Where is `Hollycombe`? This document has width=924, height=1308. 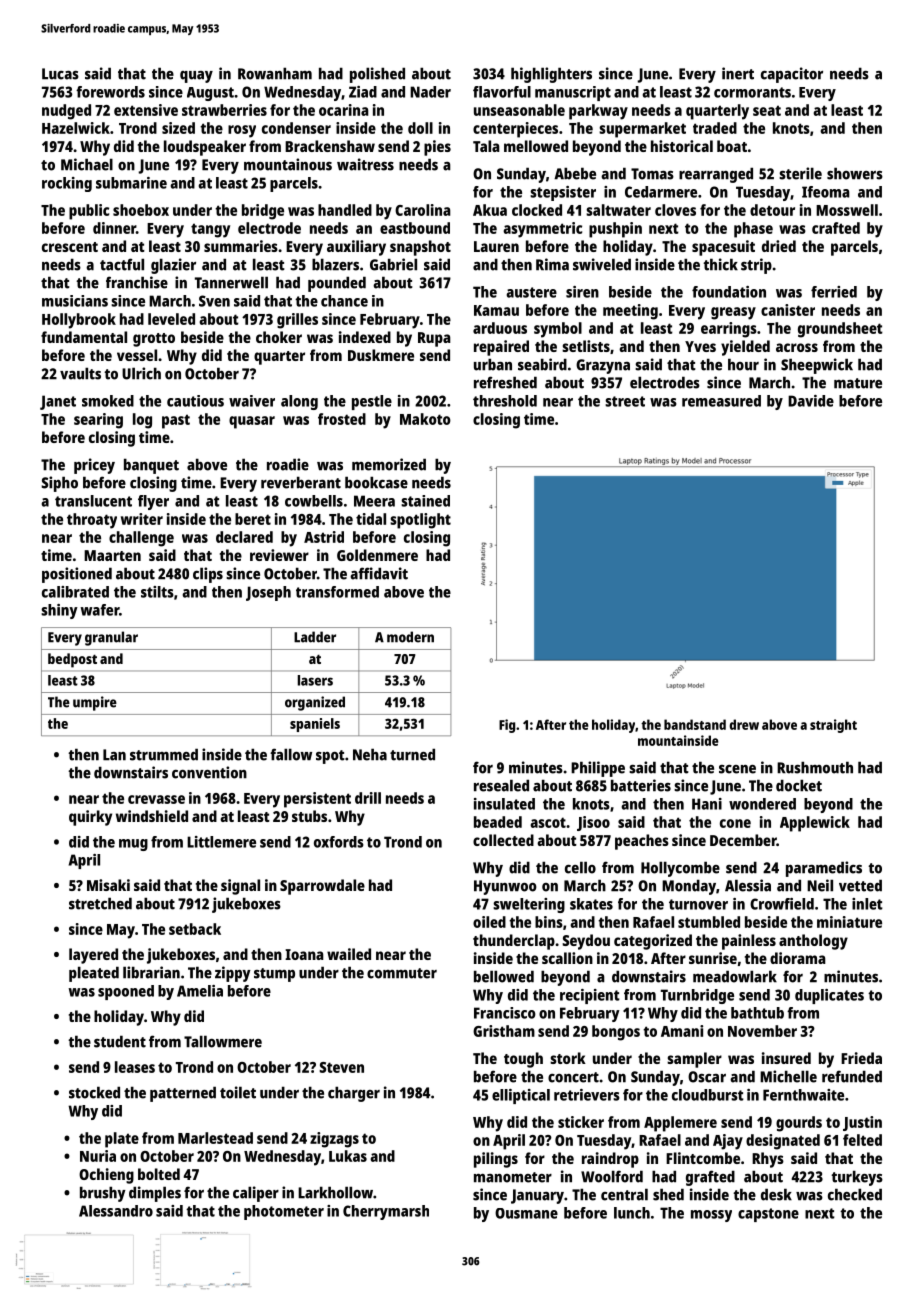 Hollycombe is located at coordinates (680, 869).
